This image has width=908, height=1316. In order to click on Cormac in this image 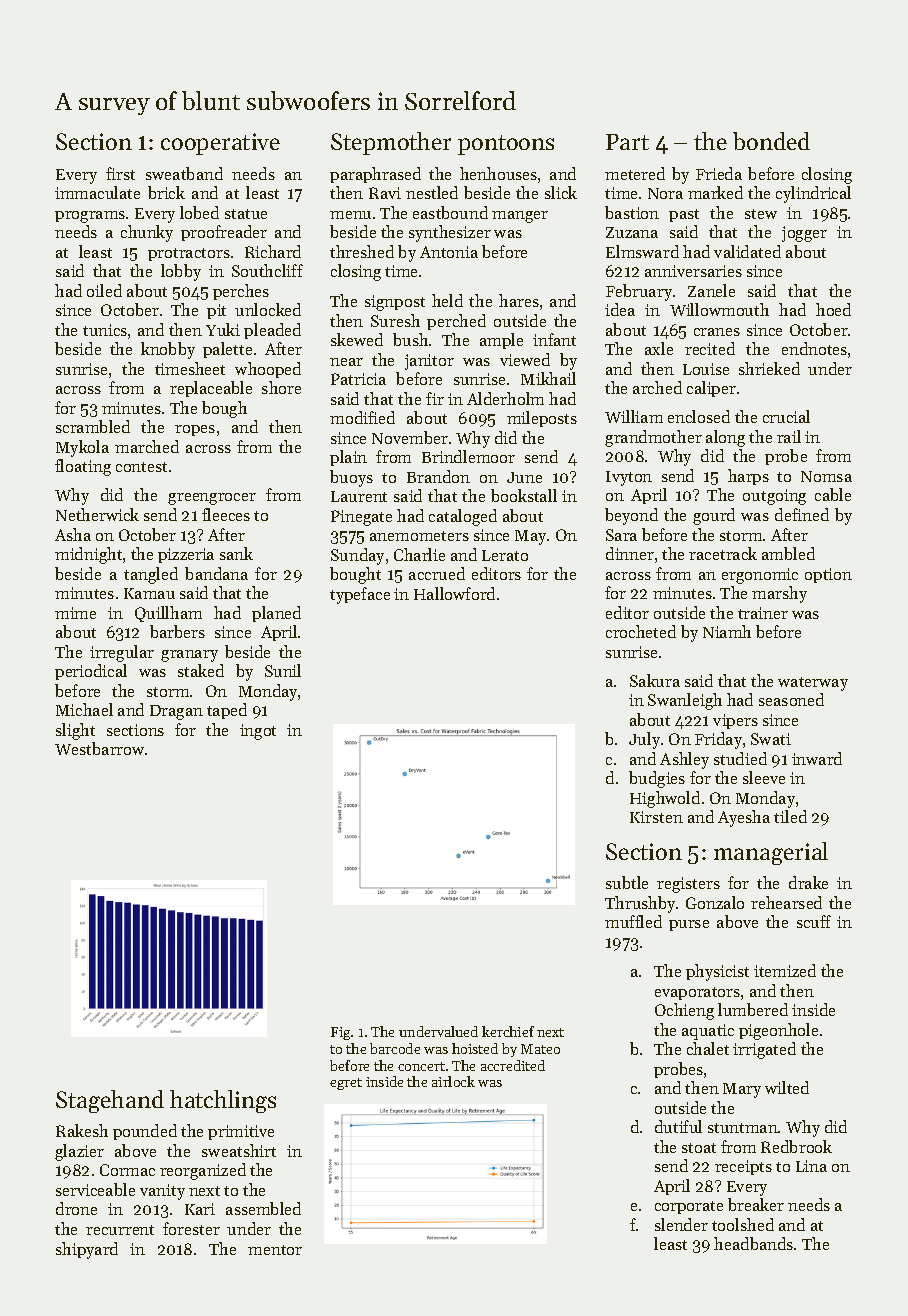, I will do `click(127, 1170)`.
